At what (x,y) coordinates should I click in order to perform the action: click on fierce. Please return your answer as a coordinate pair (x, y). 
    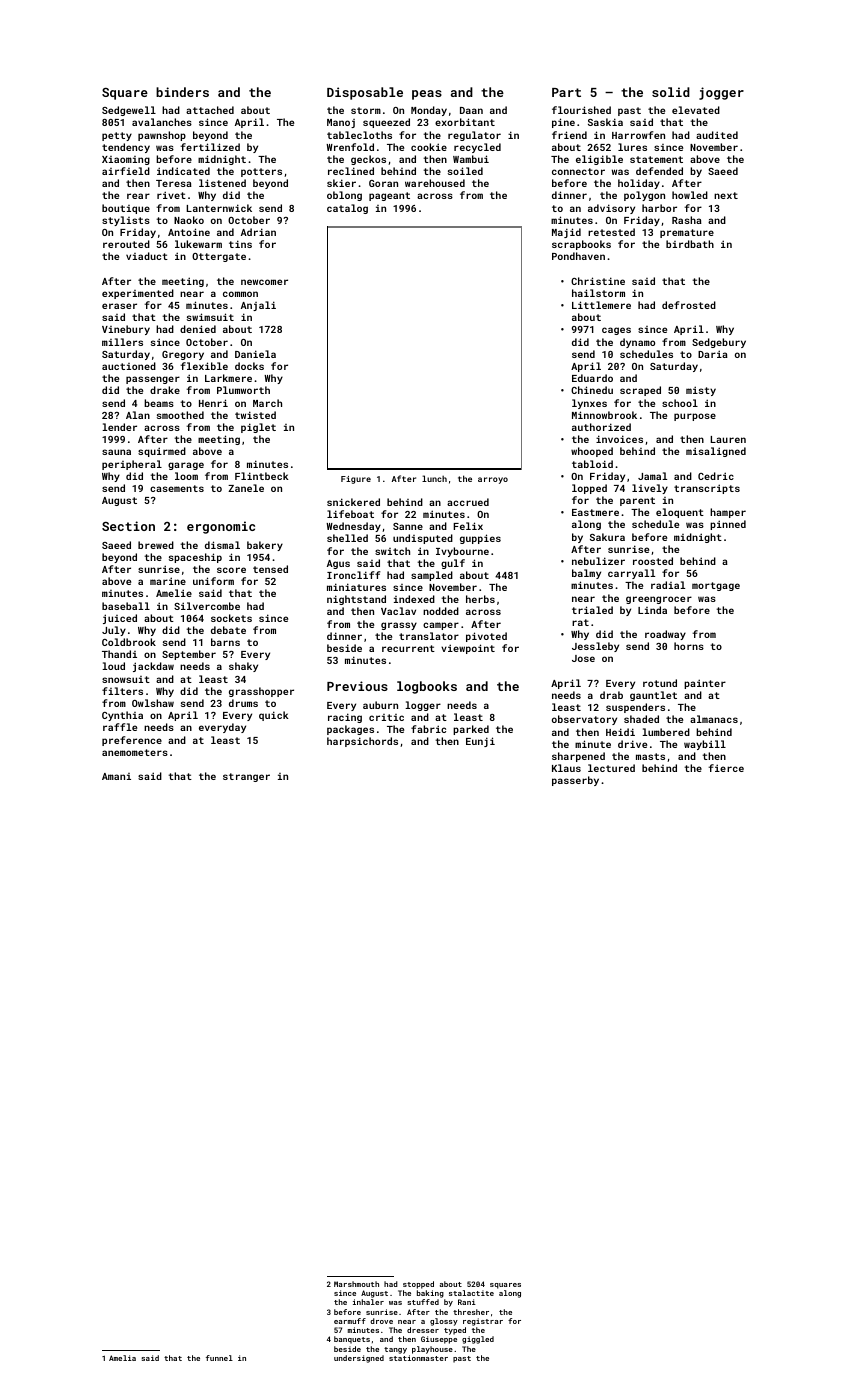
    Looking at the image, I should click on (726, 768).
